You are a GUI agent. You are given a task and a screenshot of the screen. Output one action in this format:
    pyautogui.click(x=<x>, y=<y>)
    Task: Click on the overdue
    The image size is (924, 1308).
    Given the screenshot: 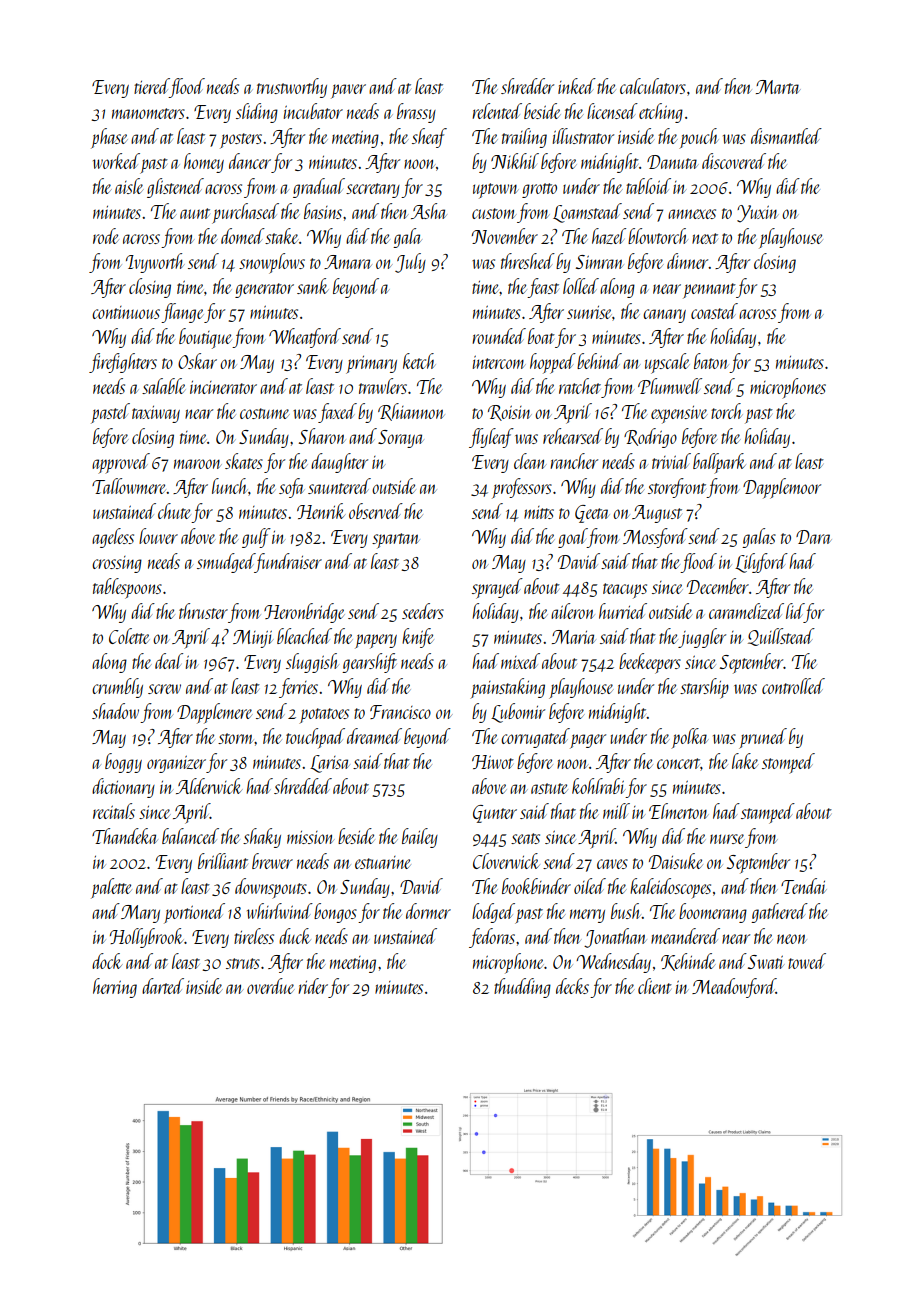 What is the action you would take?
    pyautogui.click(x=270, y=986)
